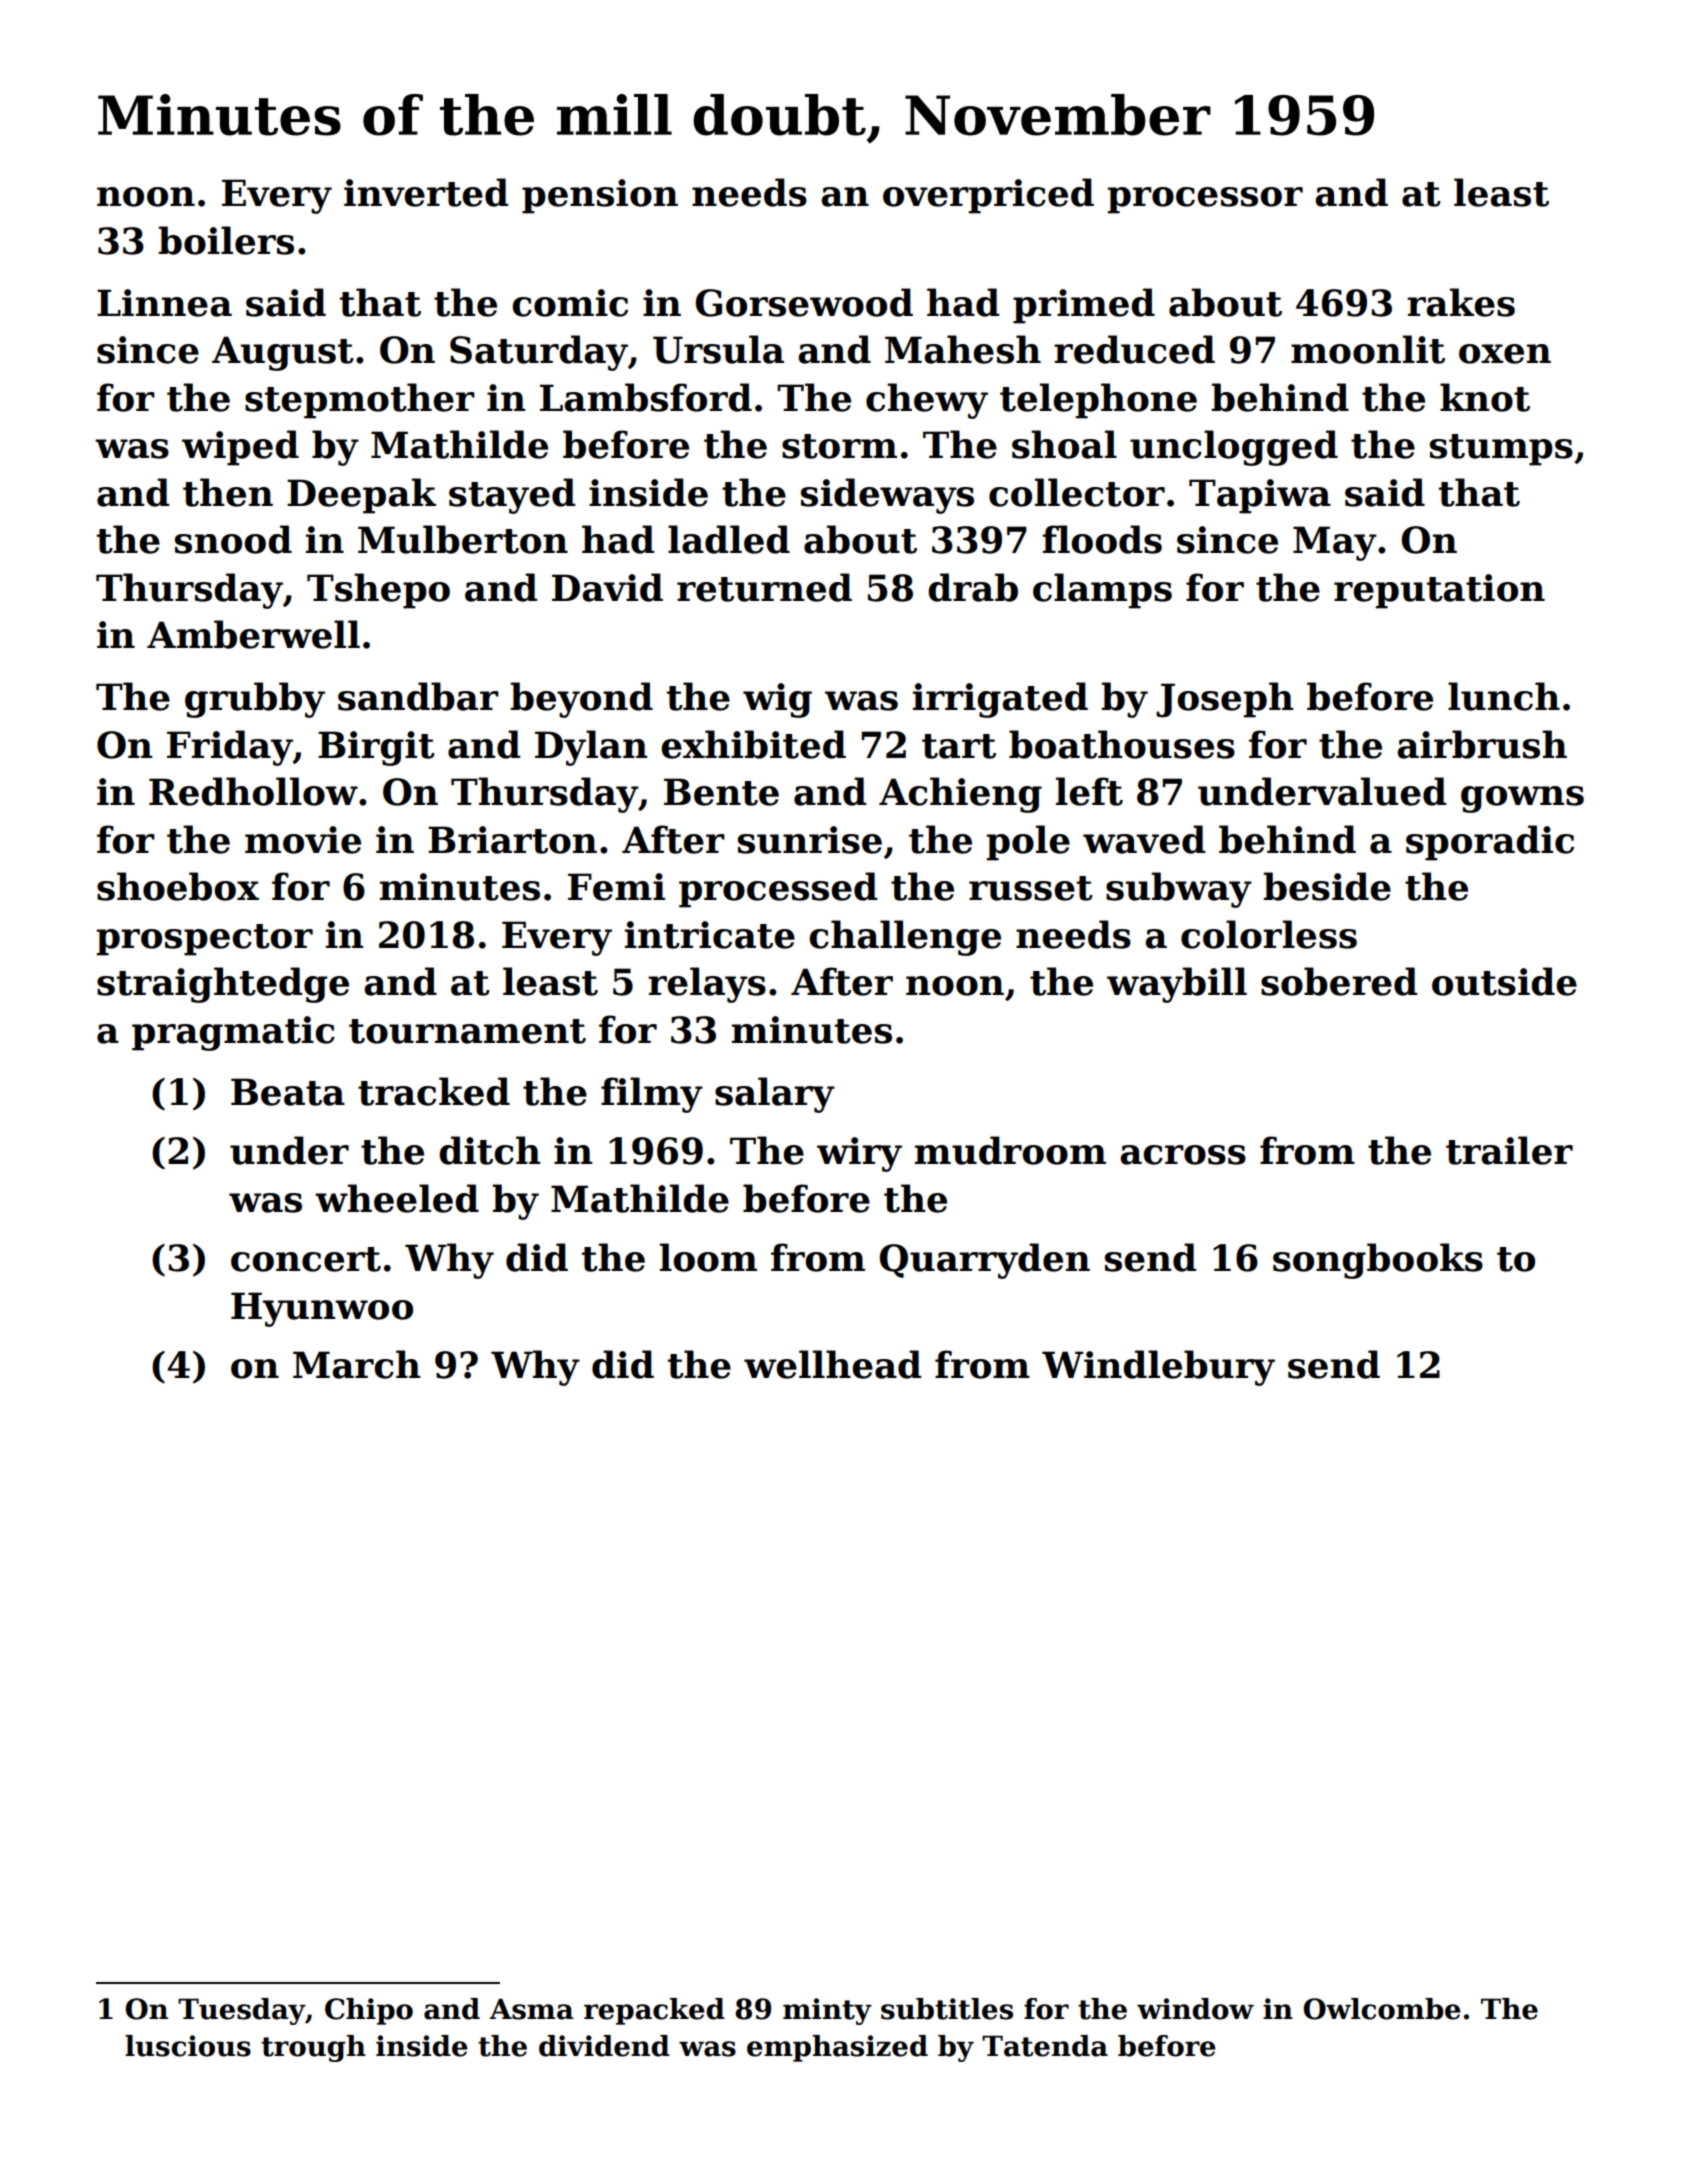 The image size is (1683, 2178). What do you see at coordinates (600, 196) in the screenshot?
I see `pension` at bounding box center [600, 196].
